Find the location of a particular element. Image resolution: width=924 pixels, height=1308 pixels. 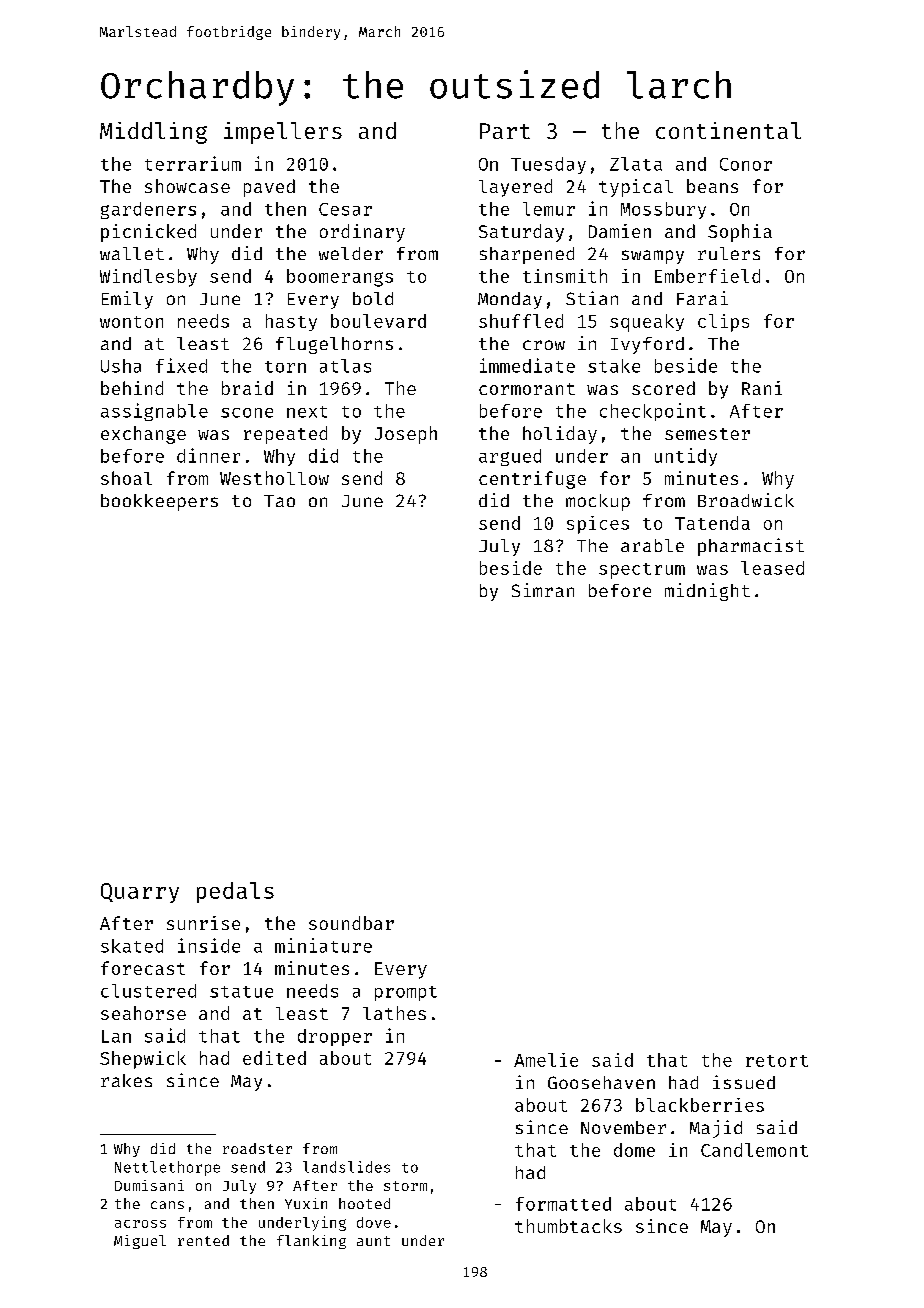

Sophia is located at coordinates (740, 233).
